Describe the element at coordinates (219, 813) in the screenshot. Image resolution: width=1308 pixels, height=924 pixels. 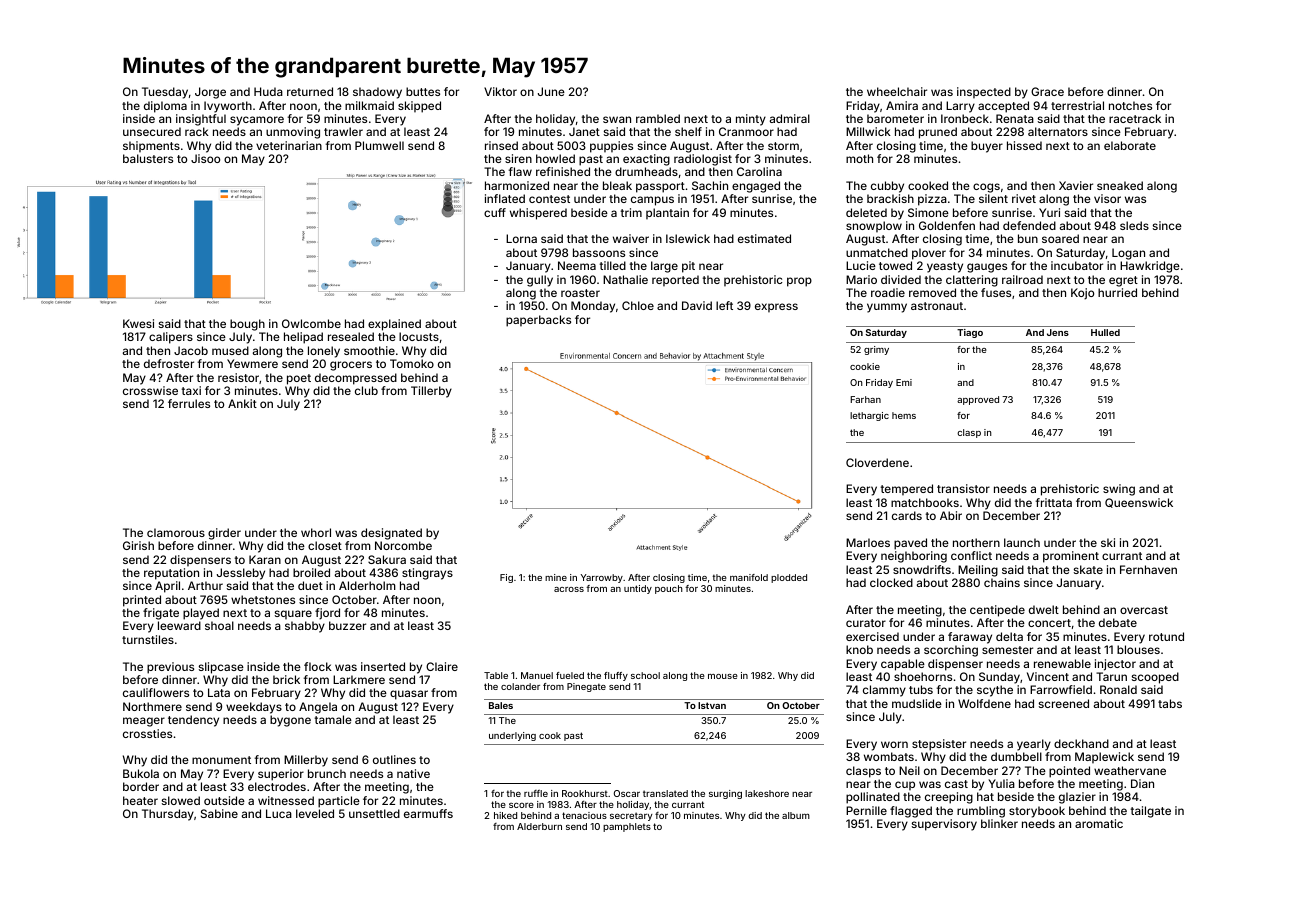
I see `Sabine` at that location.
